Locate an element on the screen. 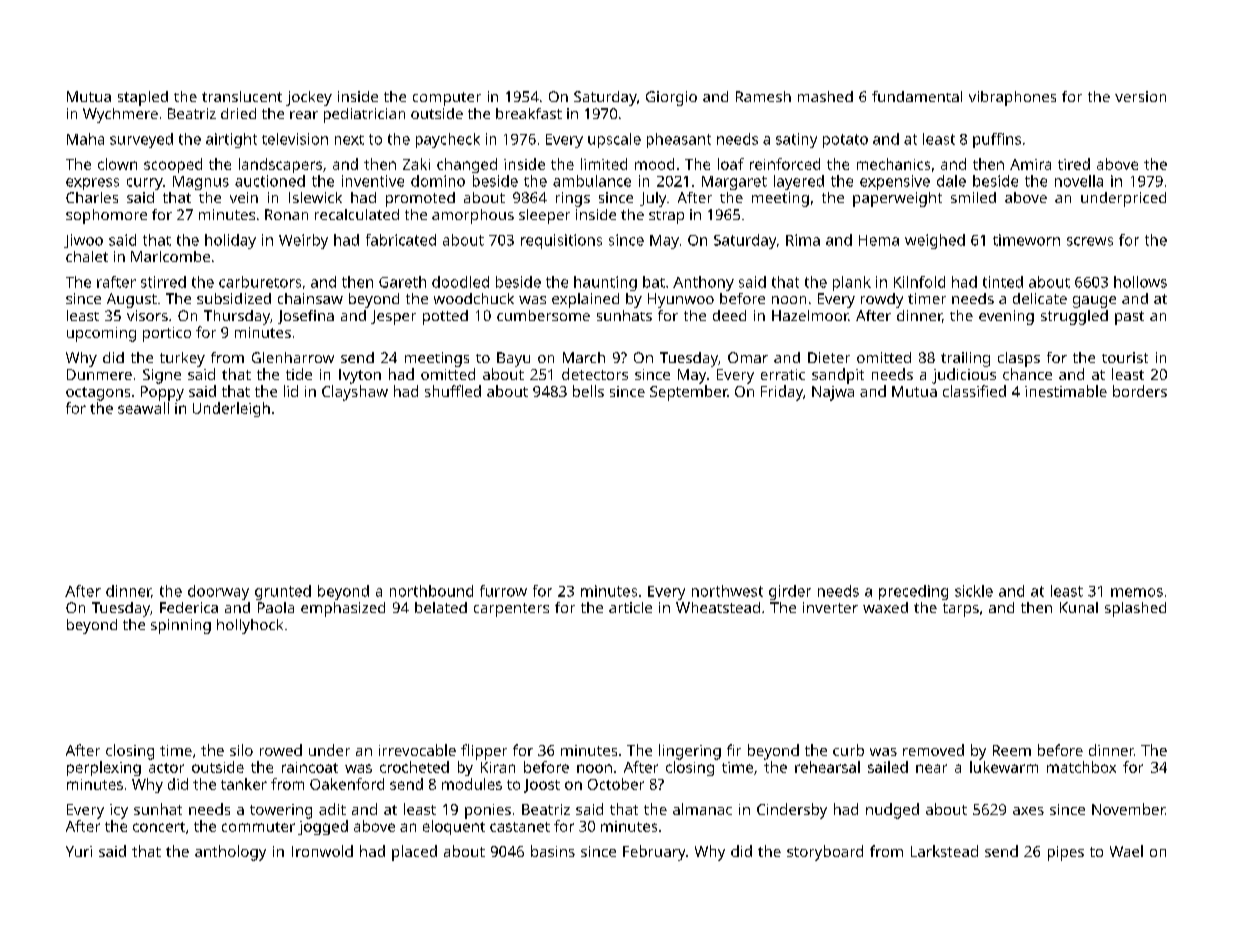 The image size is (1233, 952). doorway is located at coordinates (218, 592).
